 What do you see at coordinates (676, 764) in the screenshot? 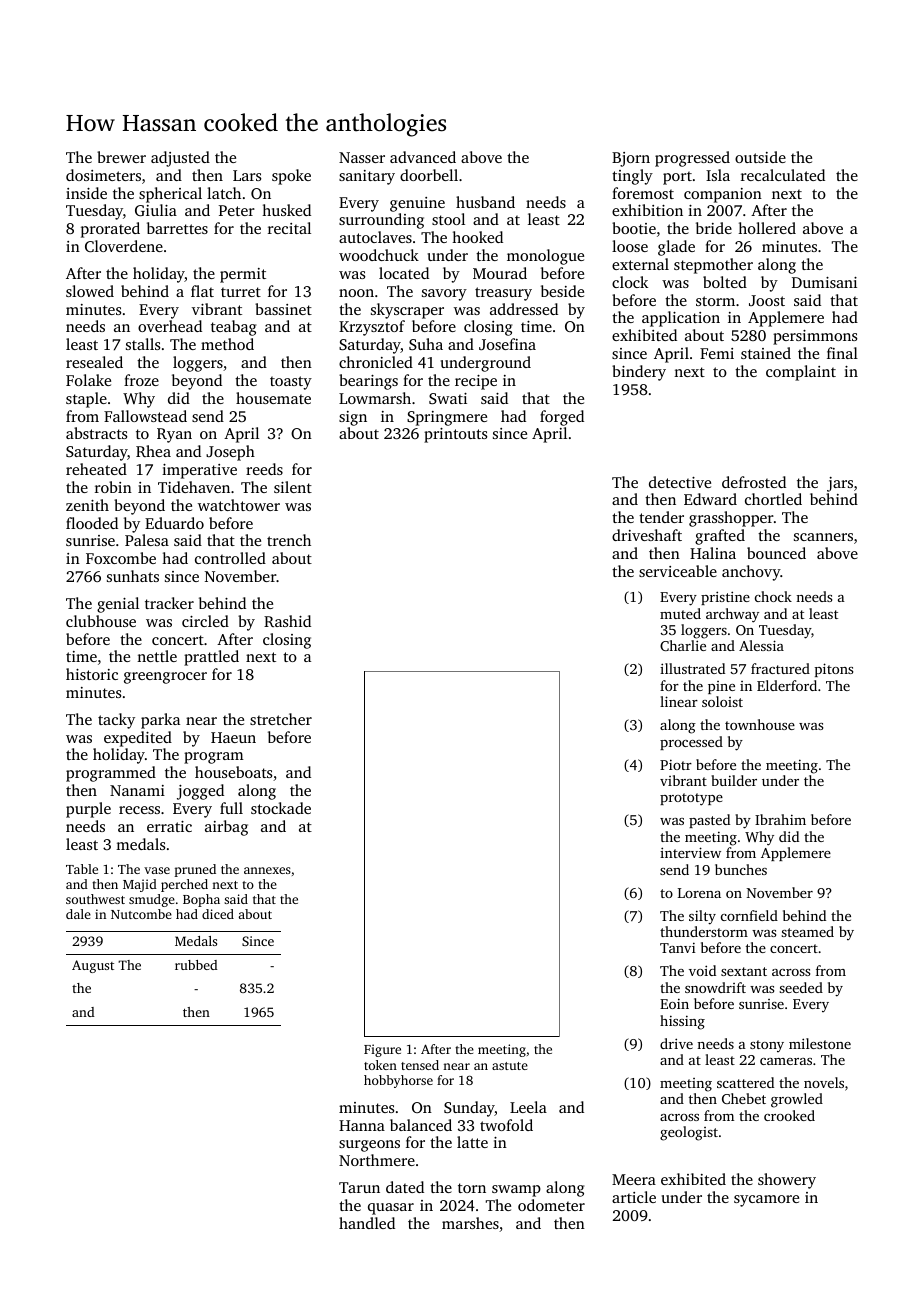
I see `Piotr` at bounding box center [676, 764].
